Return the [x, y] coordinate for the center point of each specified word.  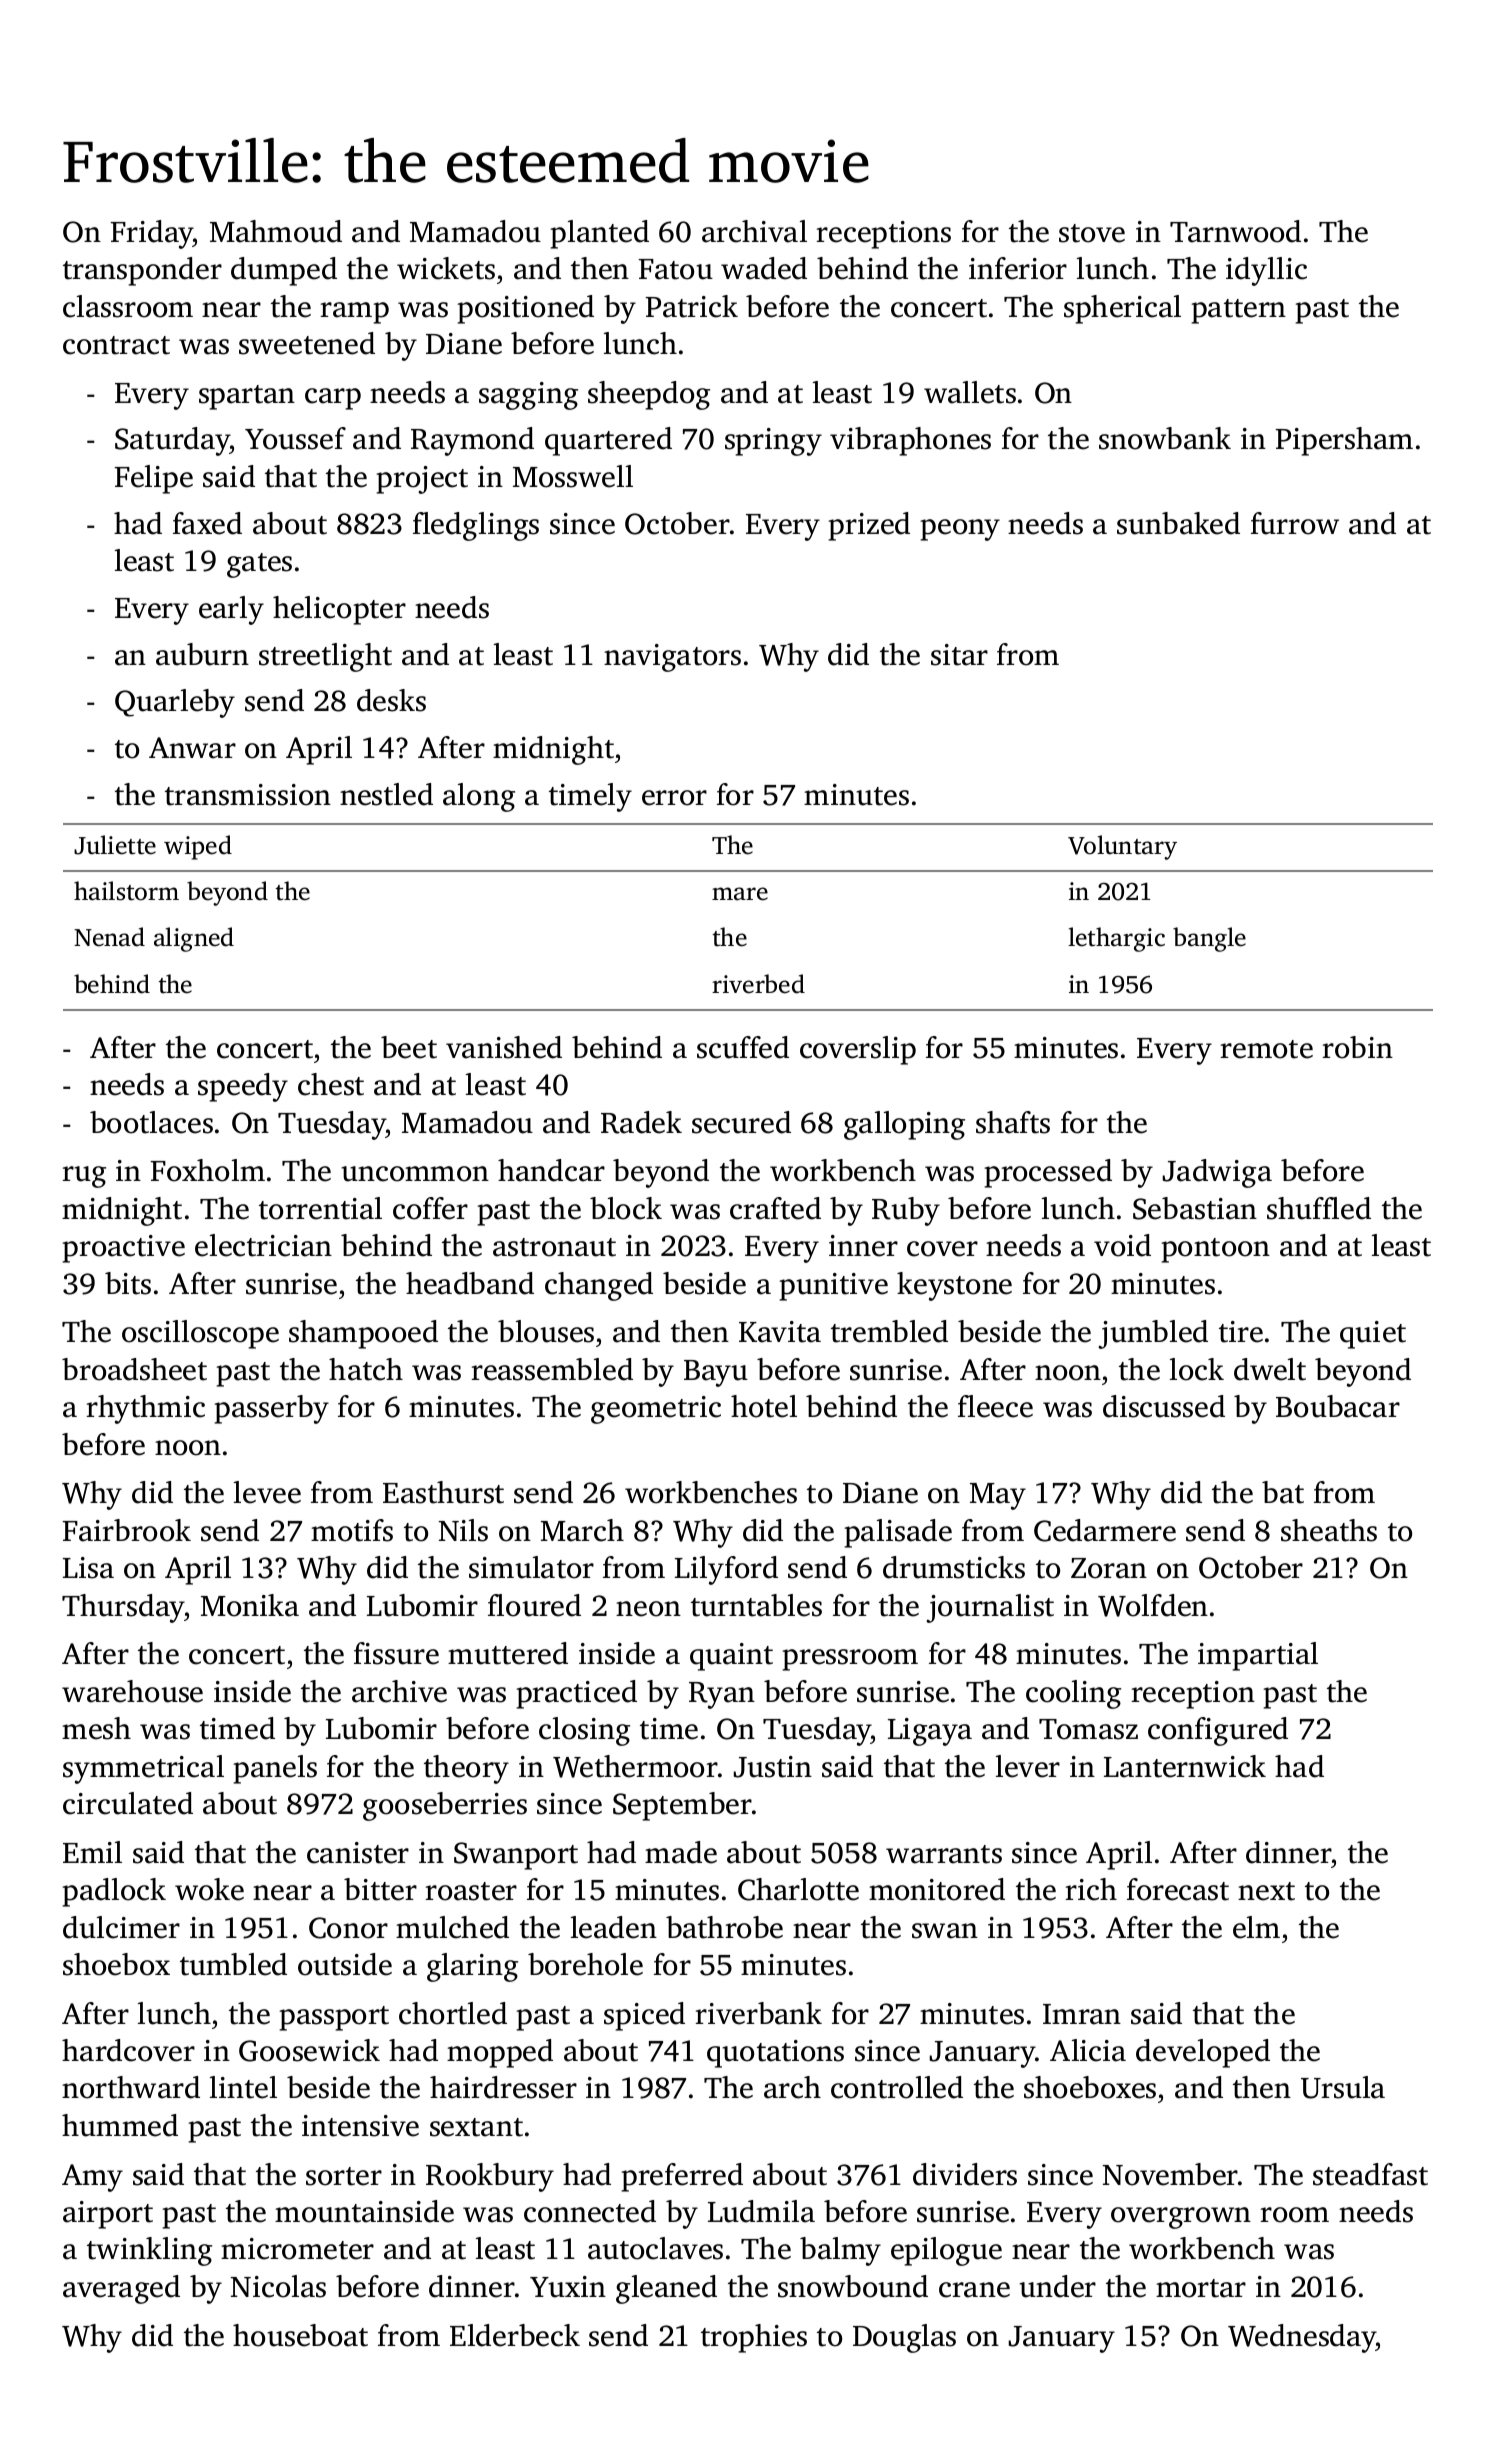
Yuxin [568, 2287]
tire [1241, 1332]
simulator [531, 1567]
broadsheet [134, 1369]
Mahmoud [276, 231]
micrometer [297, 2249]
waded [764, 268]
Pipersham [1344, 441]
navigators [672, 658]
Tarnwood [1235, 231]
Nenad [109, 937]
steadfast [1370, 2174]
